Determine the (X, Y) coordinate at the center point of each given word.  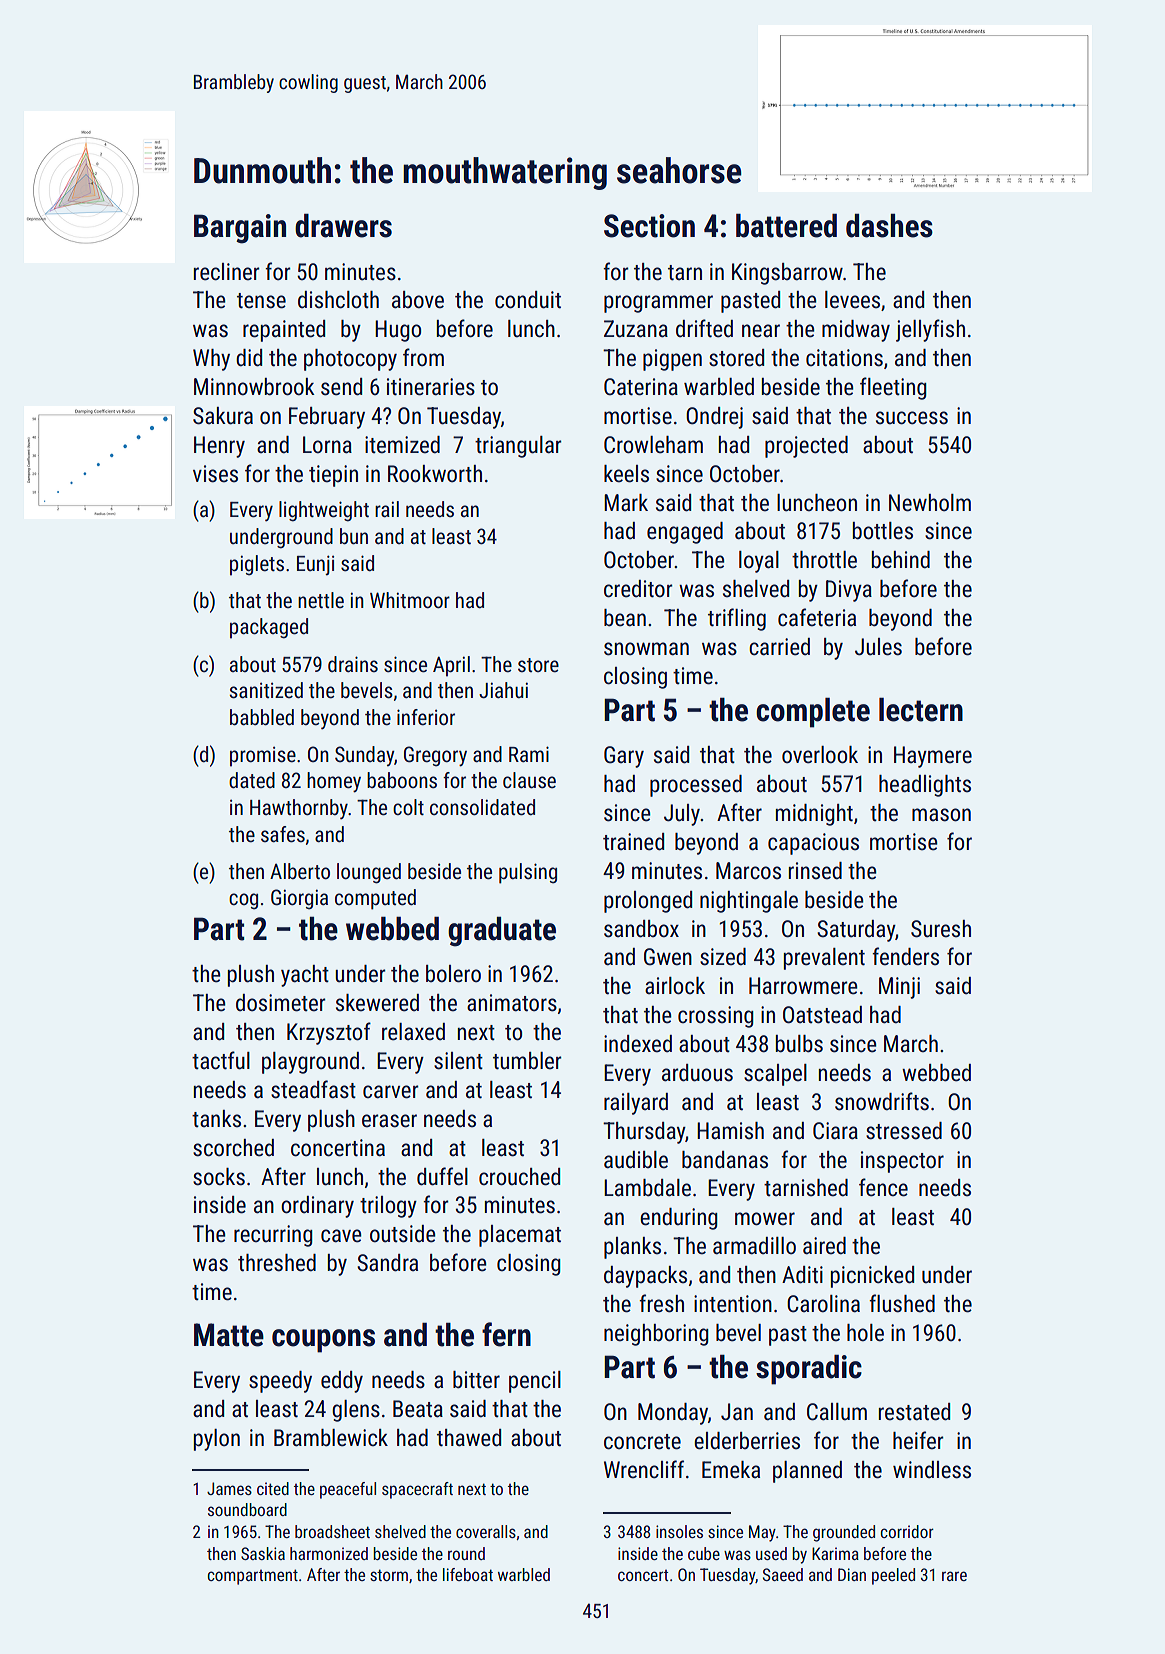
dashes (889, 225)
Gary (624, 757)
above (418, 300)
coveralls (486, 1531)
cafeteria (817, 617)
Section (649, 226)
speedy (280, 1382)
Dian (852, 1574)
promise (263, 756)
